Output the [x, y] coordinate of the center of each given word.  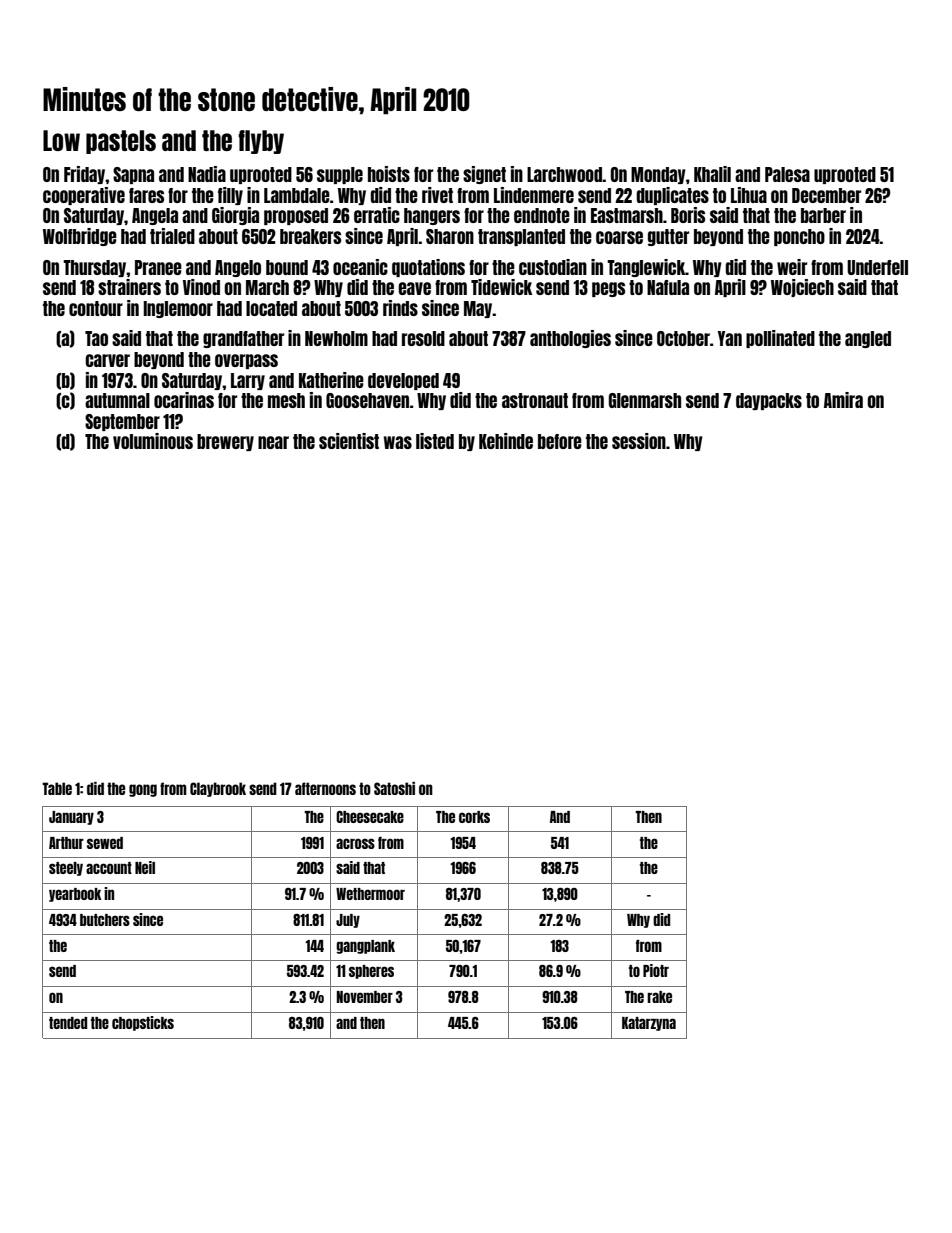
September [122, 422]
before [560, 441]
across [355, 843]
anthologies [570, 339]
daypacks [769, 401]
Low [61, 140]
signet [484, 175]
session [639, 441]
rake [659, 997]
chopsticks [143, 1023]
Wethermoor [370, 894]
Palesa [787, 174]
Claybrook [218, 789]
